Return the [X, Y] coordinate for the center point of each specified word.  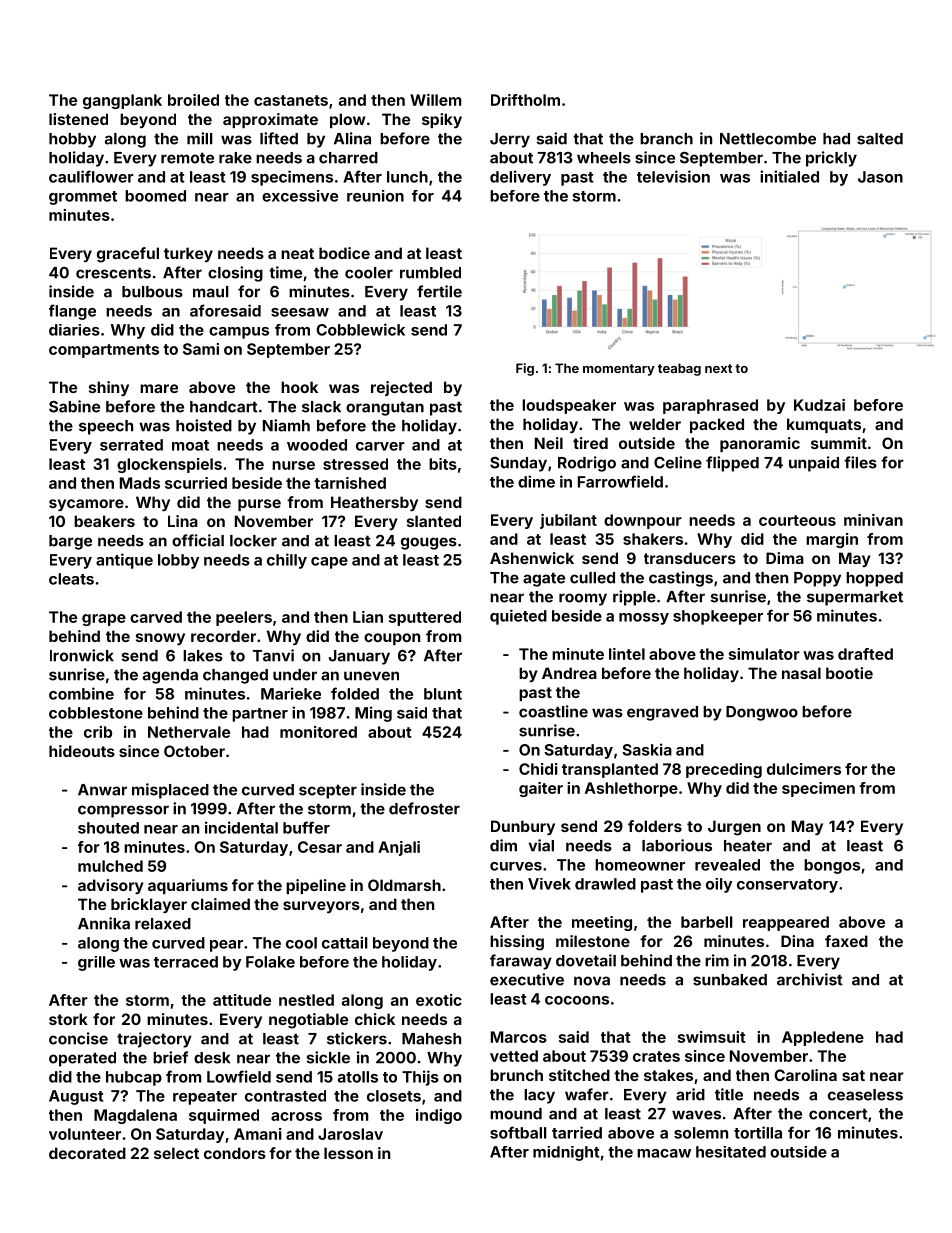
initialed [789, 176]
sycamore [86, 505]
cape [329, 563]
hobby [72, 140]
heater [748, 846]
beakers [104, 521]
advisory [111, 886]
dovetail [586, 960]
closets [394, 1096]
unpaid [814, 464]
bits [443, 464]
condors [235, 1153]
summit [839, 443]
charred [348, 158]
